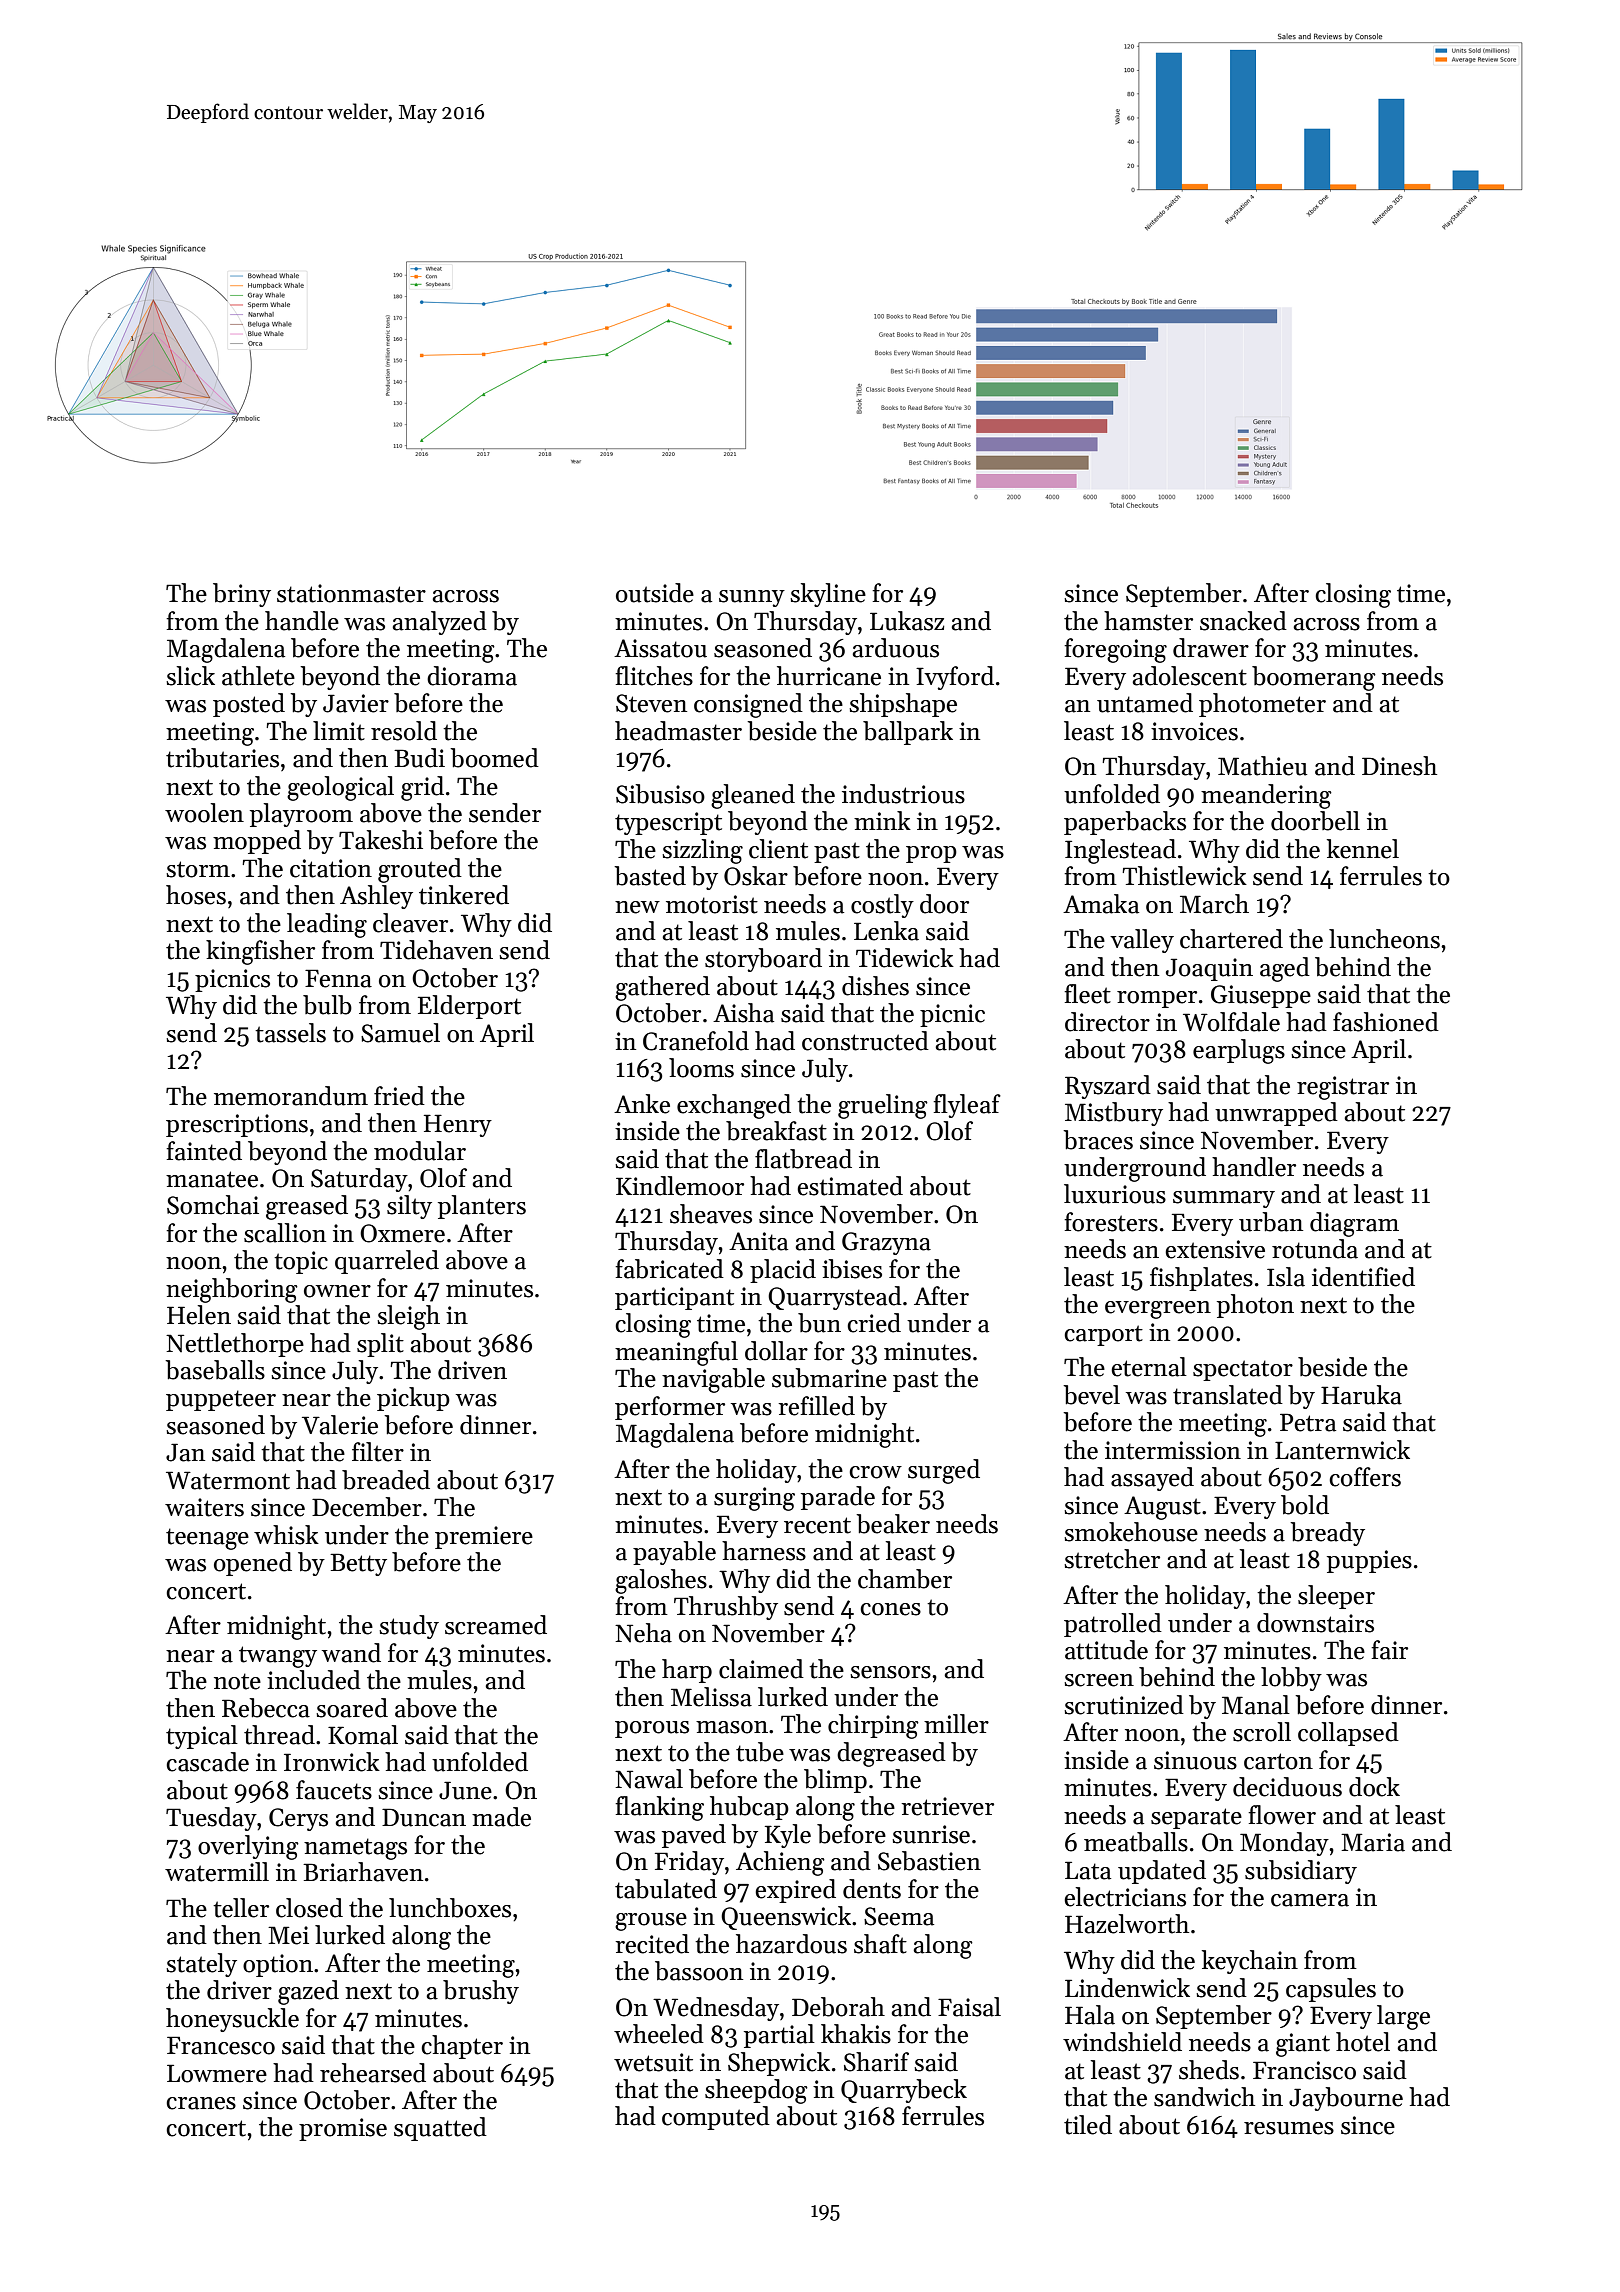 This screenshot has width=1620, height=2292. I want to click on Queenswick, so click(786, 1918).
